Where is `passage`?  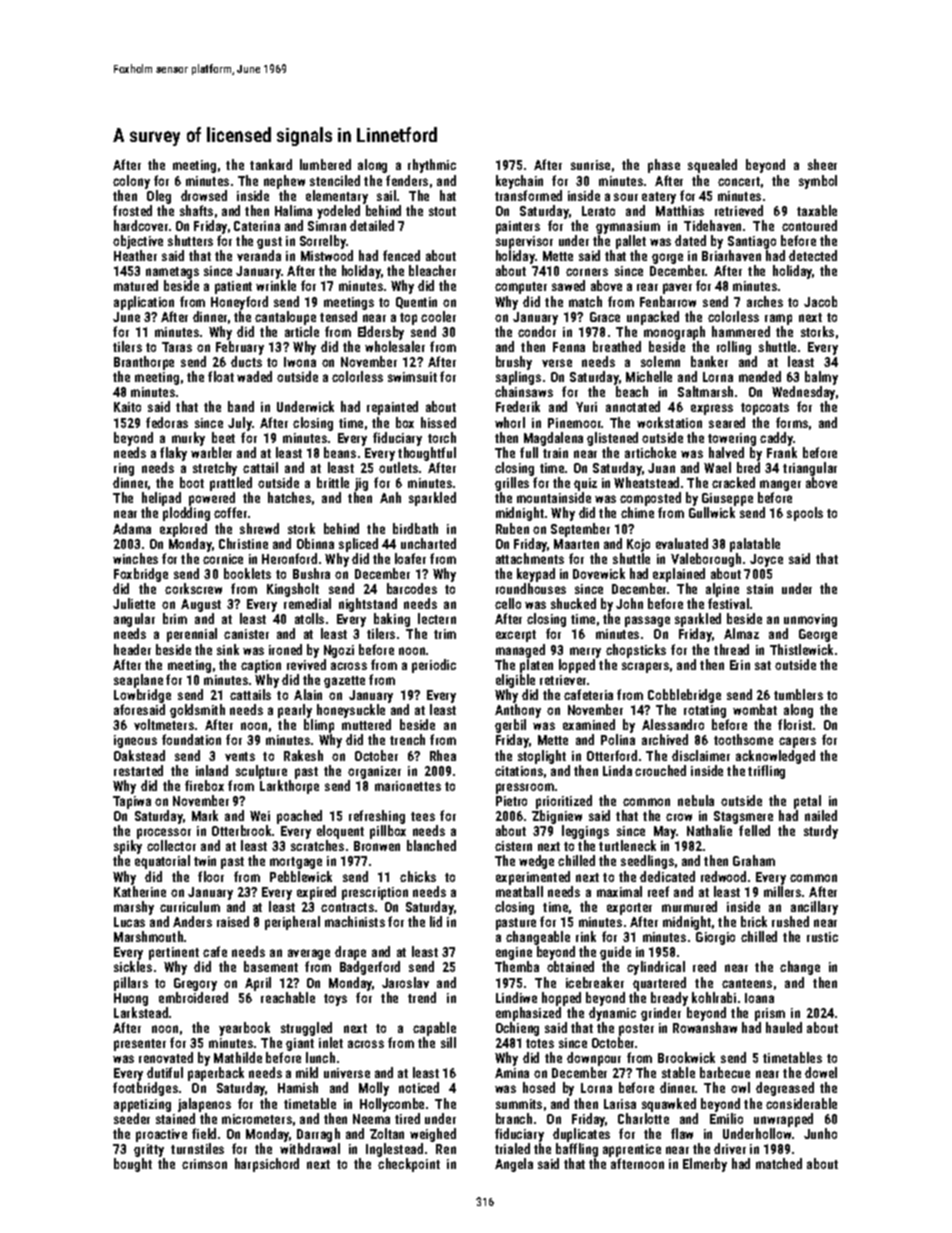
passage is located at coordinates (647, 621).
